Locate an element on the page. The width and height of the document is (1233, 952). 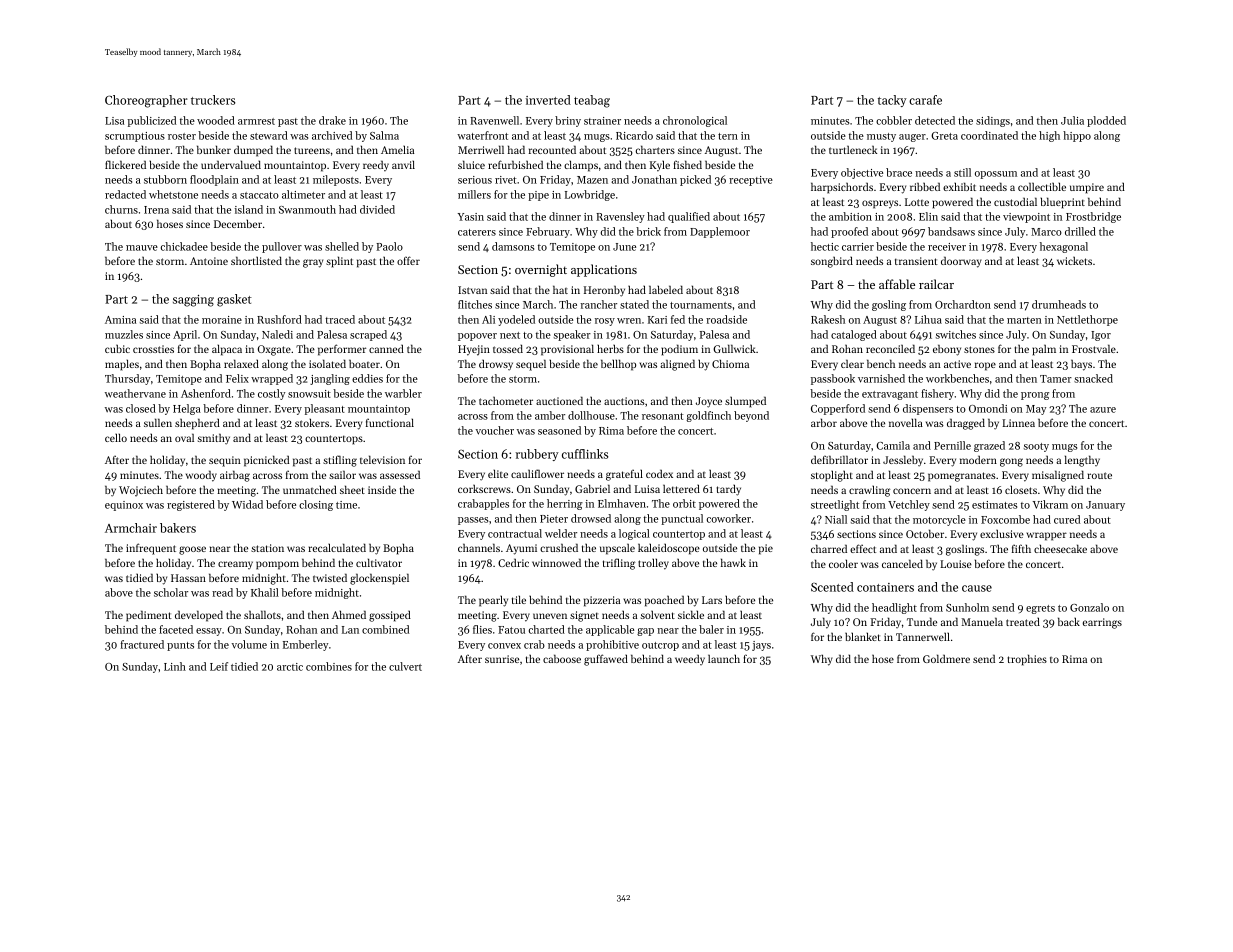
drake is located at coordinates (332, 120).
